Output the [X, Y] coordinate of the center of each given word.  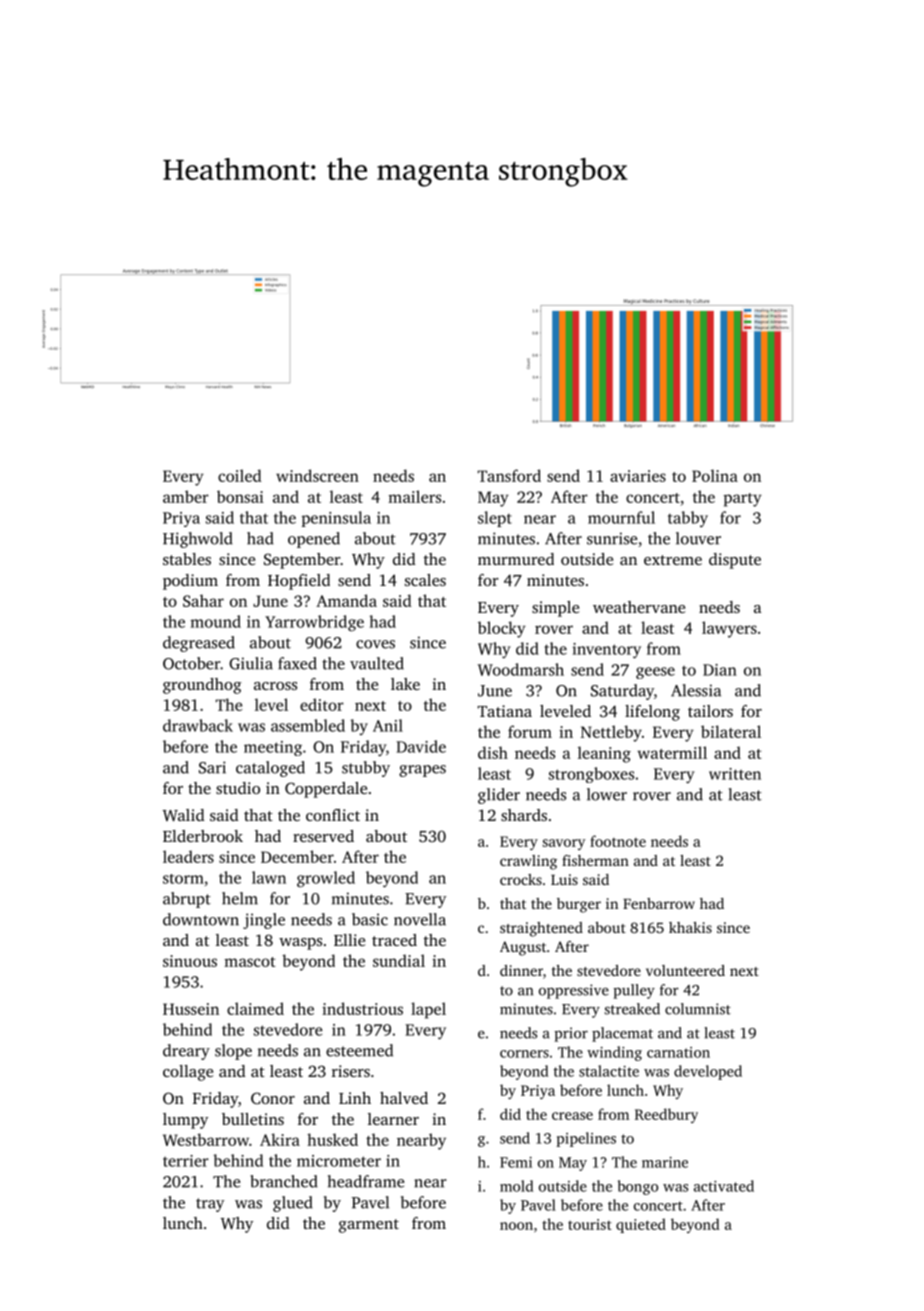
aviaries [638, 476]
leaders [188, 856]
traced [394, 940]
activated [724, 1186]
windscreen [317, 475]
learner [393, 1119]
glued [293, 1204]
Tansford [509, 475]
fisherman [595, 860]
